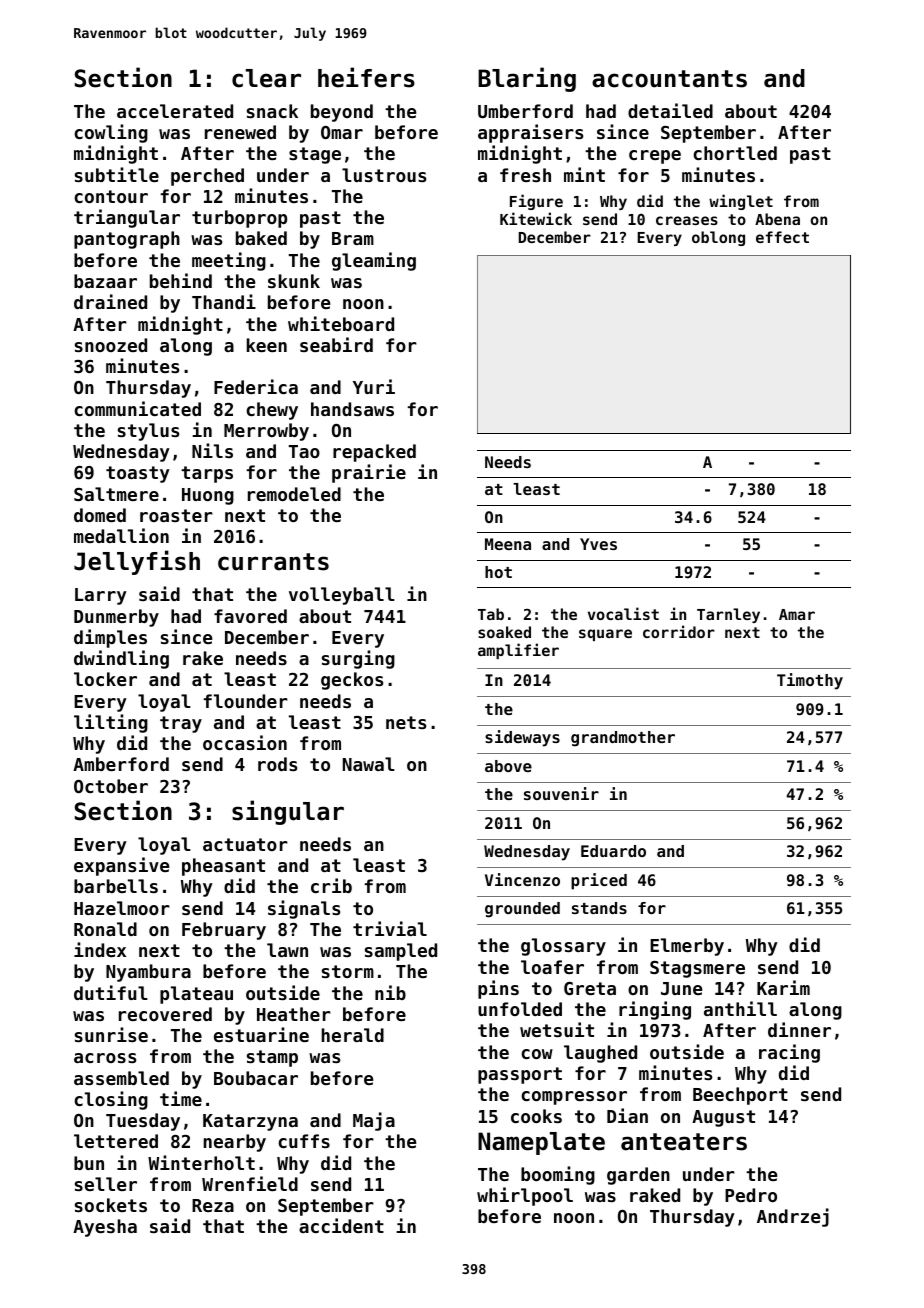 This document has height=1308, width=924. I want to click on favored, so click(250, 616).
